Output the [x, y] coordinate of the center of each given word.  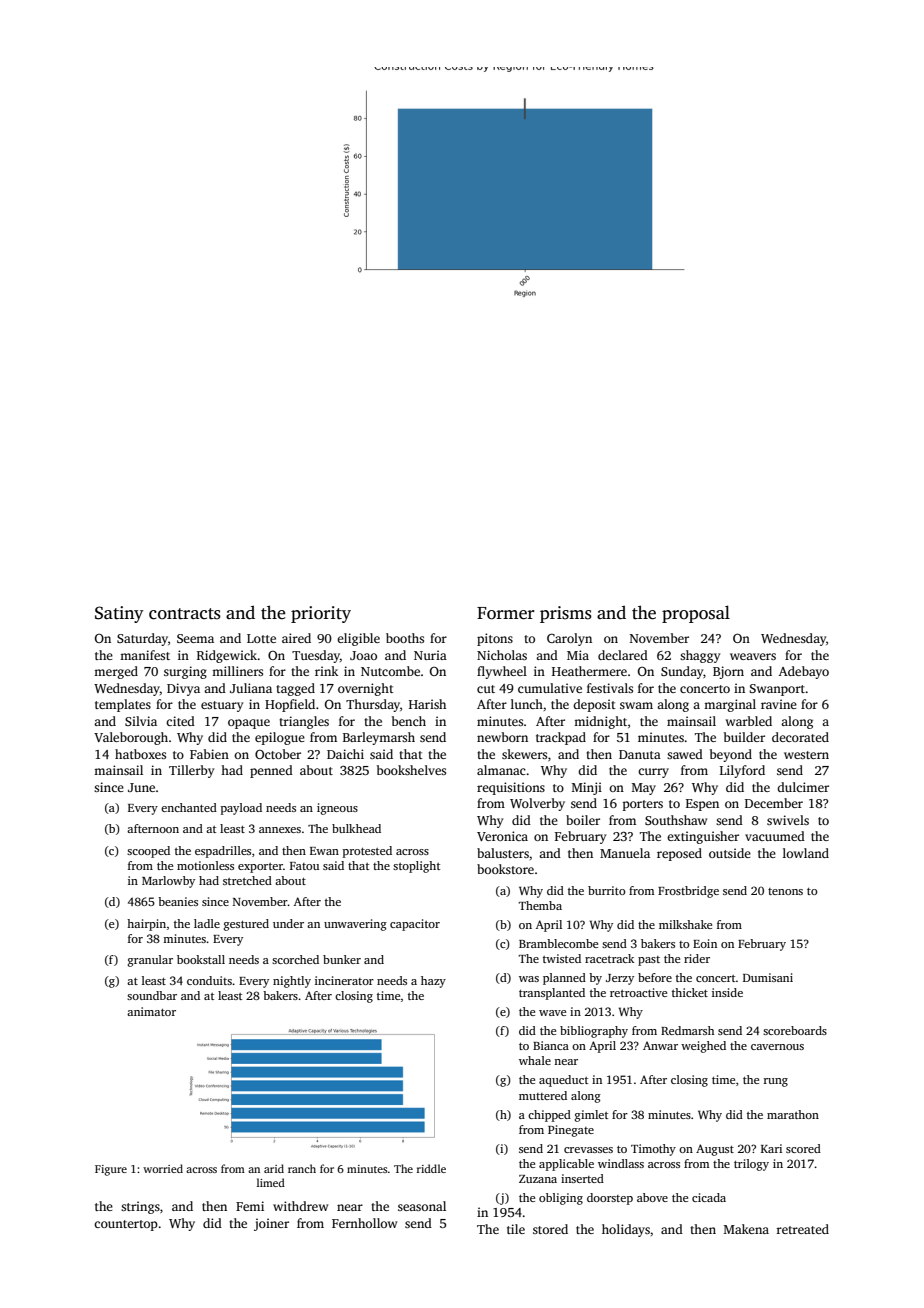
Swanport [777, 690]
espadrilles [223, 852]
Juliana [251, 688]
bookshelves [411, 770]
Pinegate [571, 1131]
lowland [806, 853]
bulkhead [356, 828]
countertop [126, 1225]
